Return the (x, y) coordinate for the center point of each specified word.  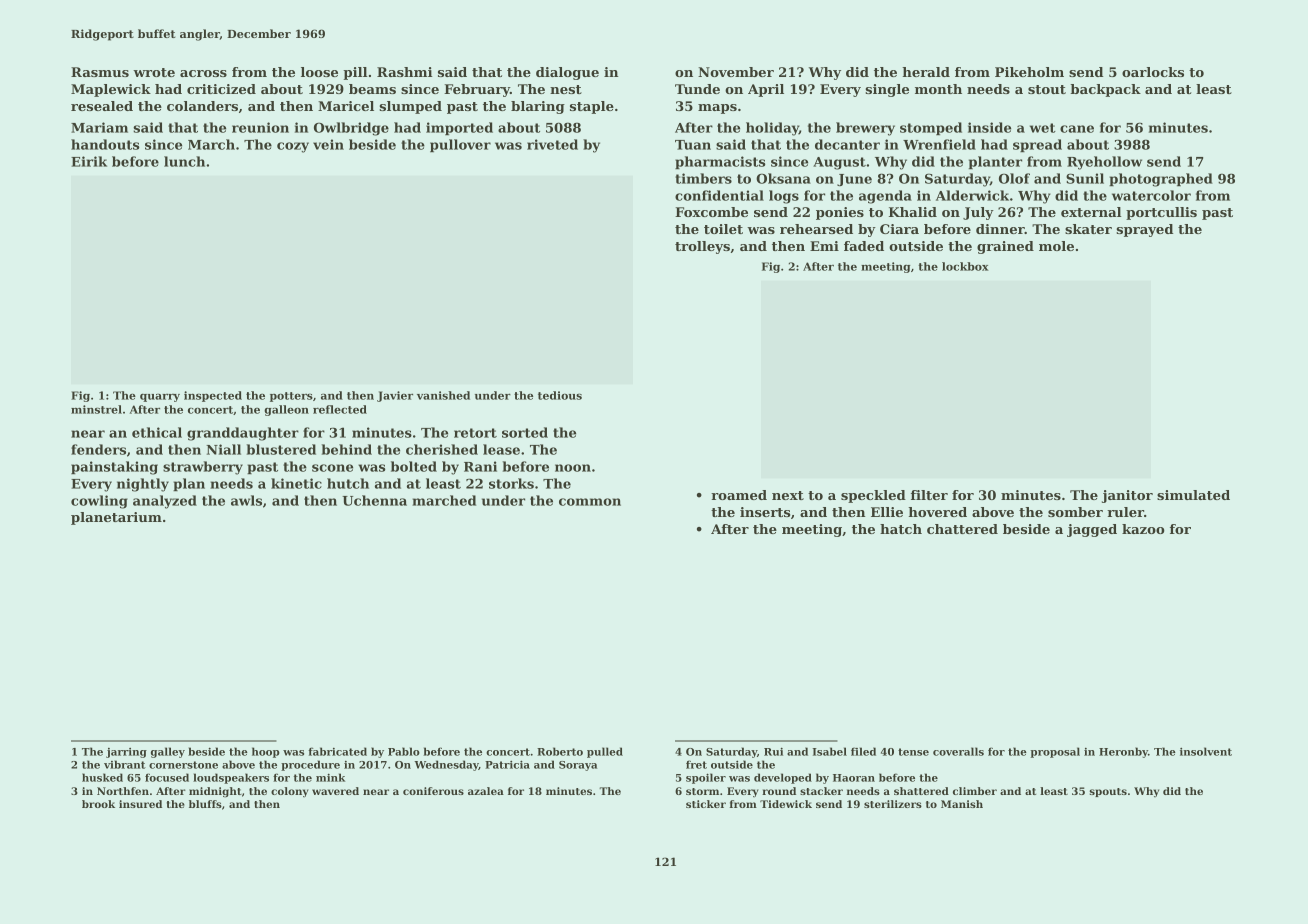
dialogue (567, 73)
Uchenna (374, 500)
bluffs (205, 804)
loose (319, 72)
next (788, 495)
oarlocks (1153, 72)
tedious (560, 395)
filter (929, 495)
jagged (1092, 530)
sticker (706, 804)
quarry (160, 397)
